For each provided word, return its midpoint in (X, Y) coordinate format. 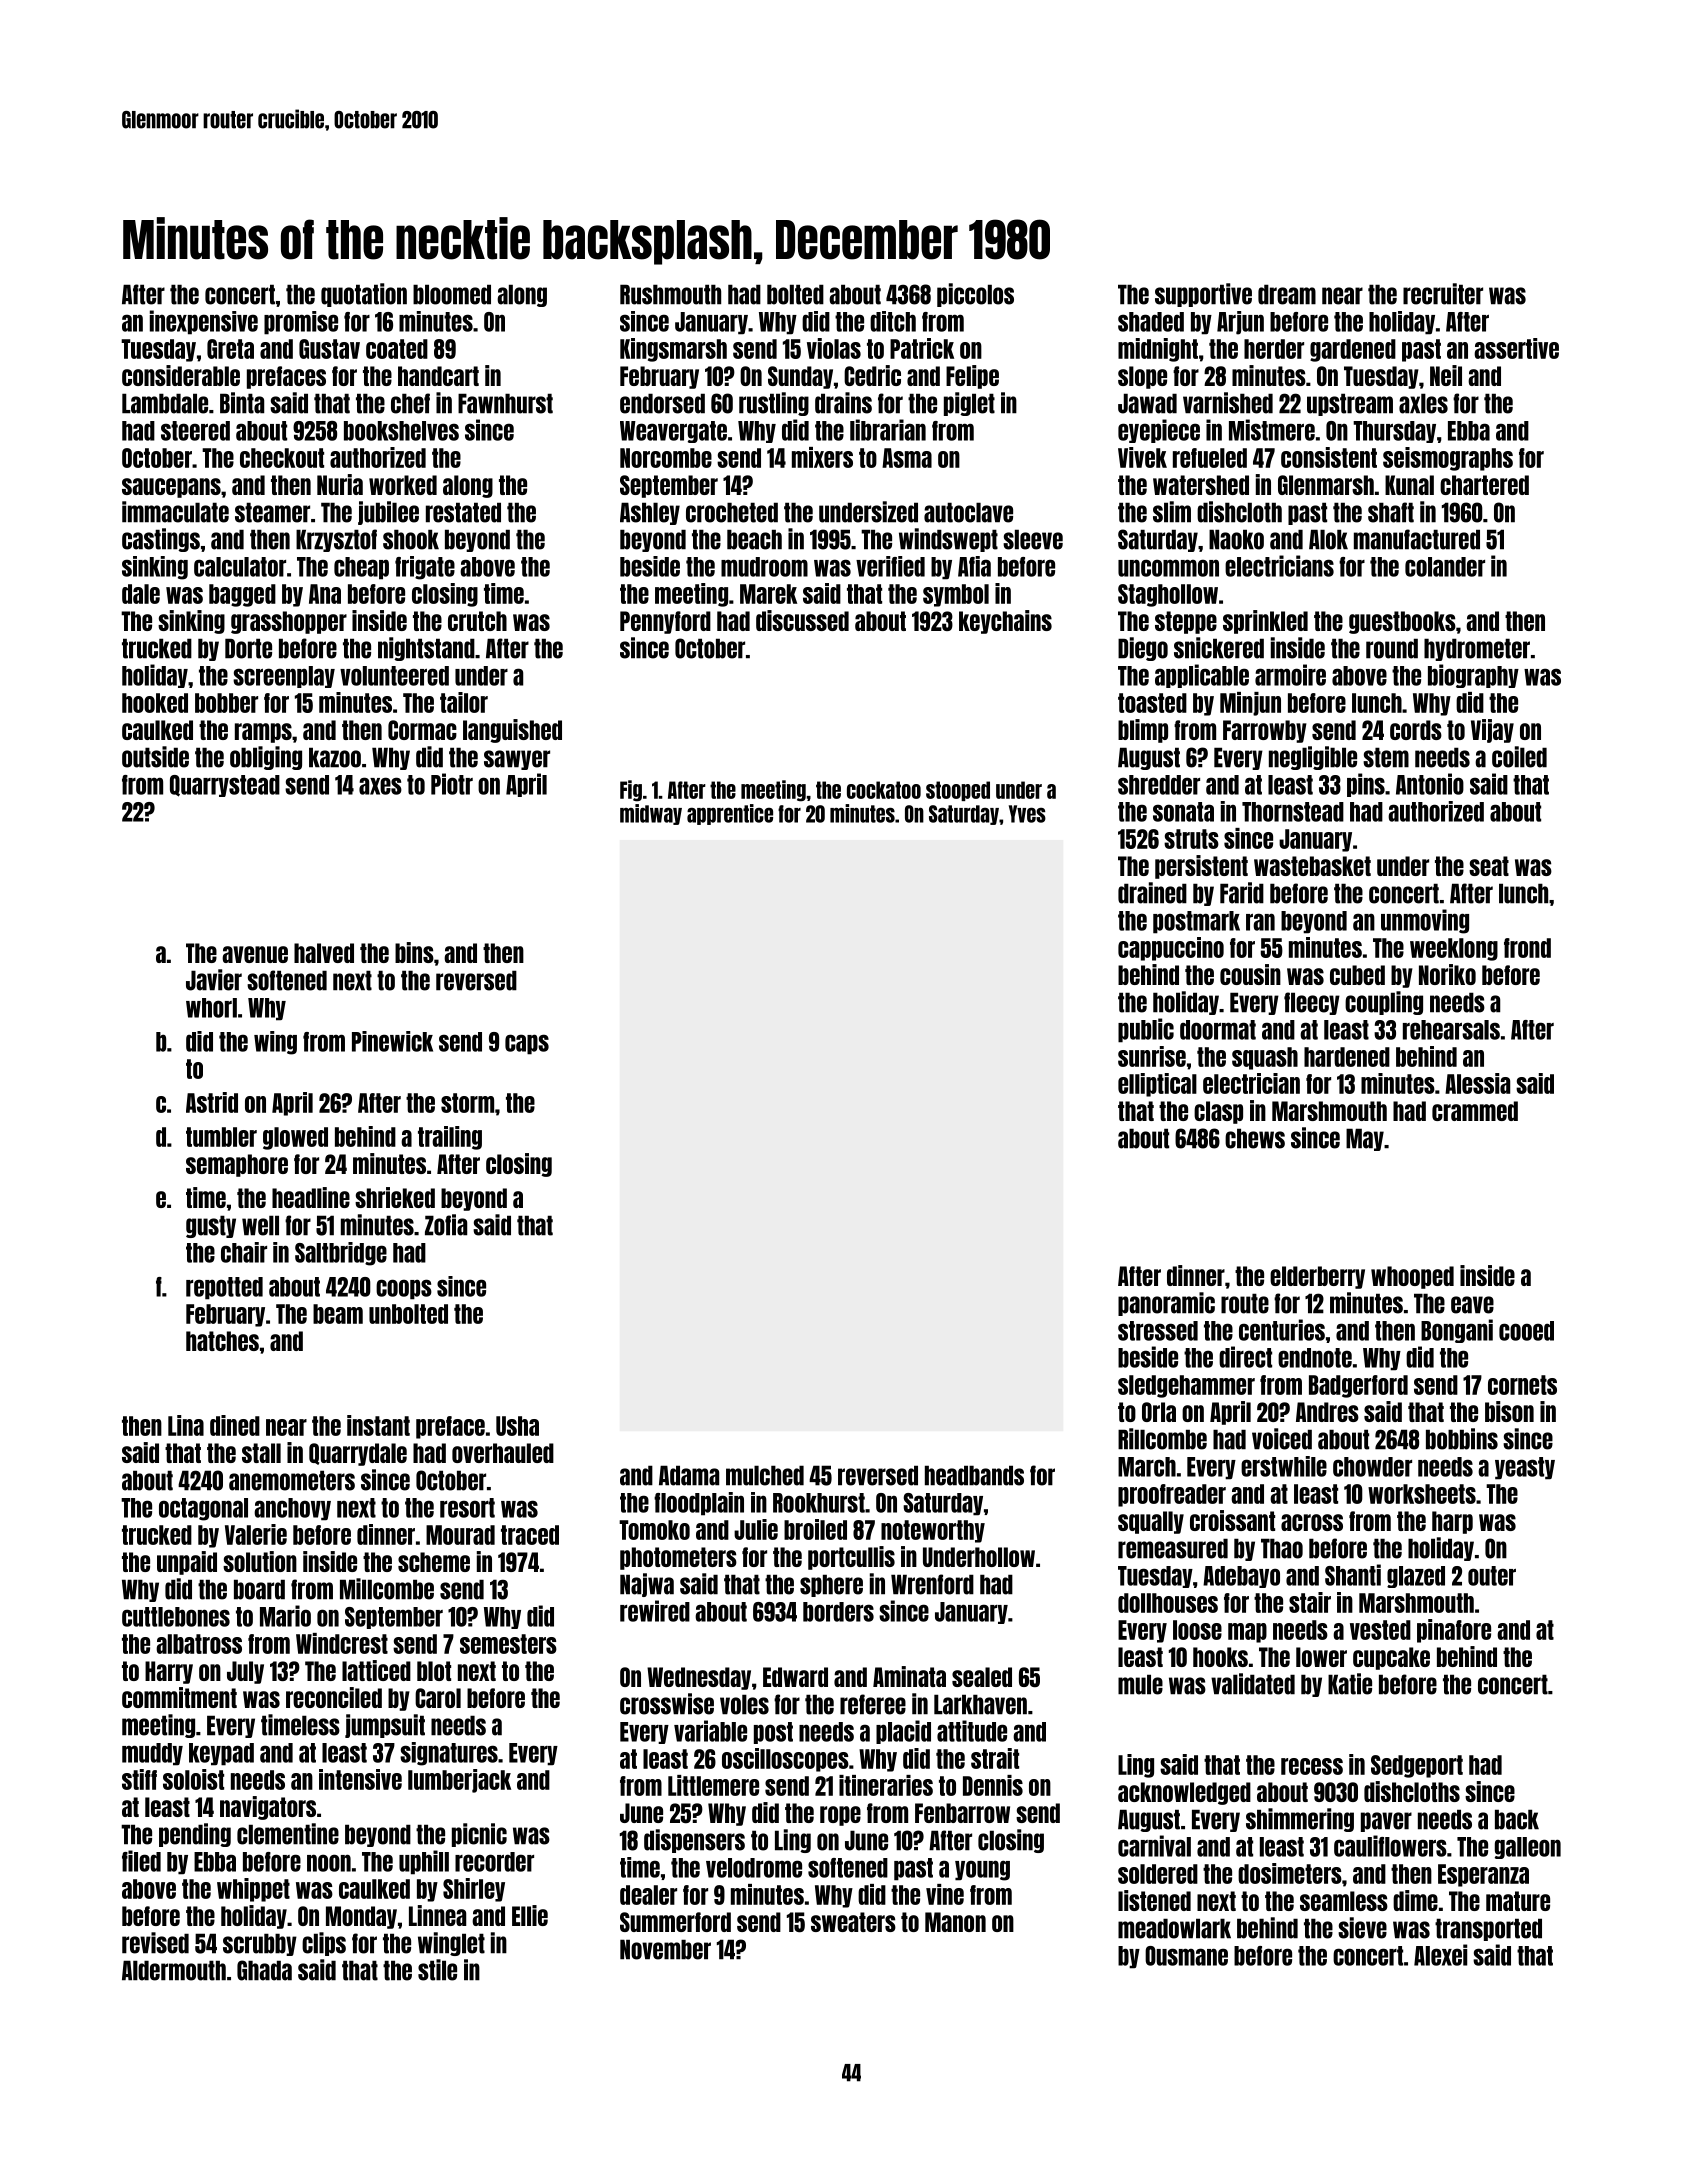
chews (1255, 1138)
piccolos (975, 295)
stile (437, 1970)
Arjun (1240, 323)
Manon (955, 1922)
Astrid (212, 1102)
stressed (1158, 1331)
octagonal (203, 1509)
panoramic (1166, 1304)
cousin (1250, 974)
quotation (364, 295)
